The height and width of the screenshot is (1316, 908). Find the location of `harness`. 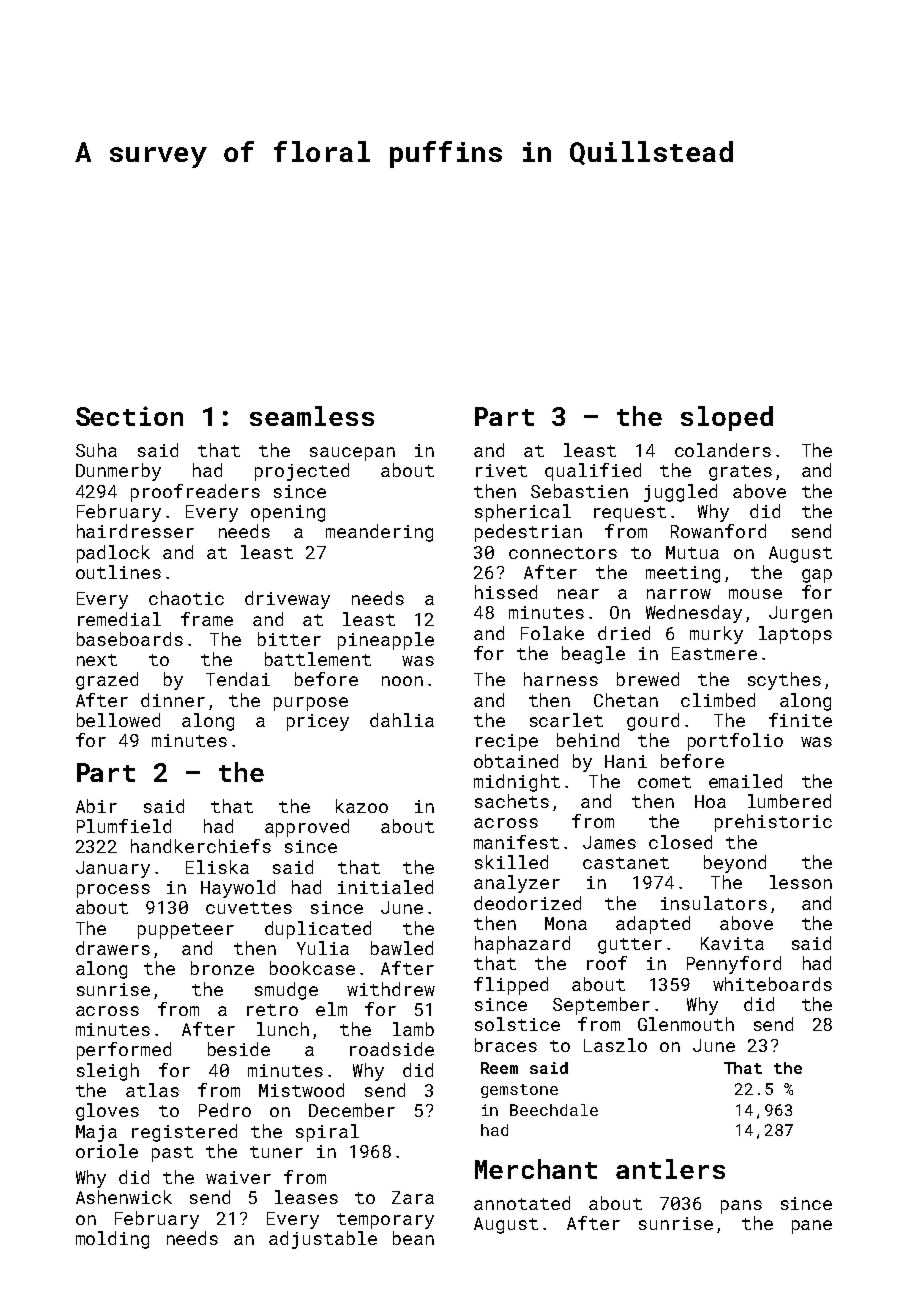

harness is located at coordinates (561, 679).
